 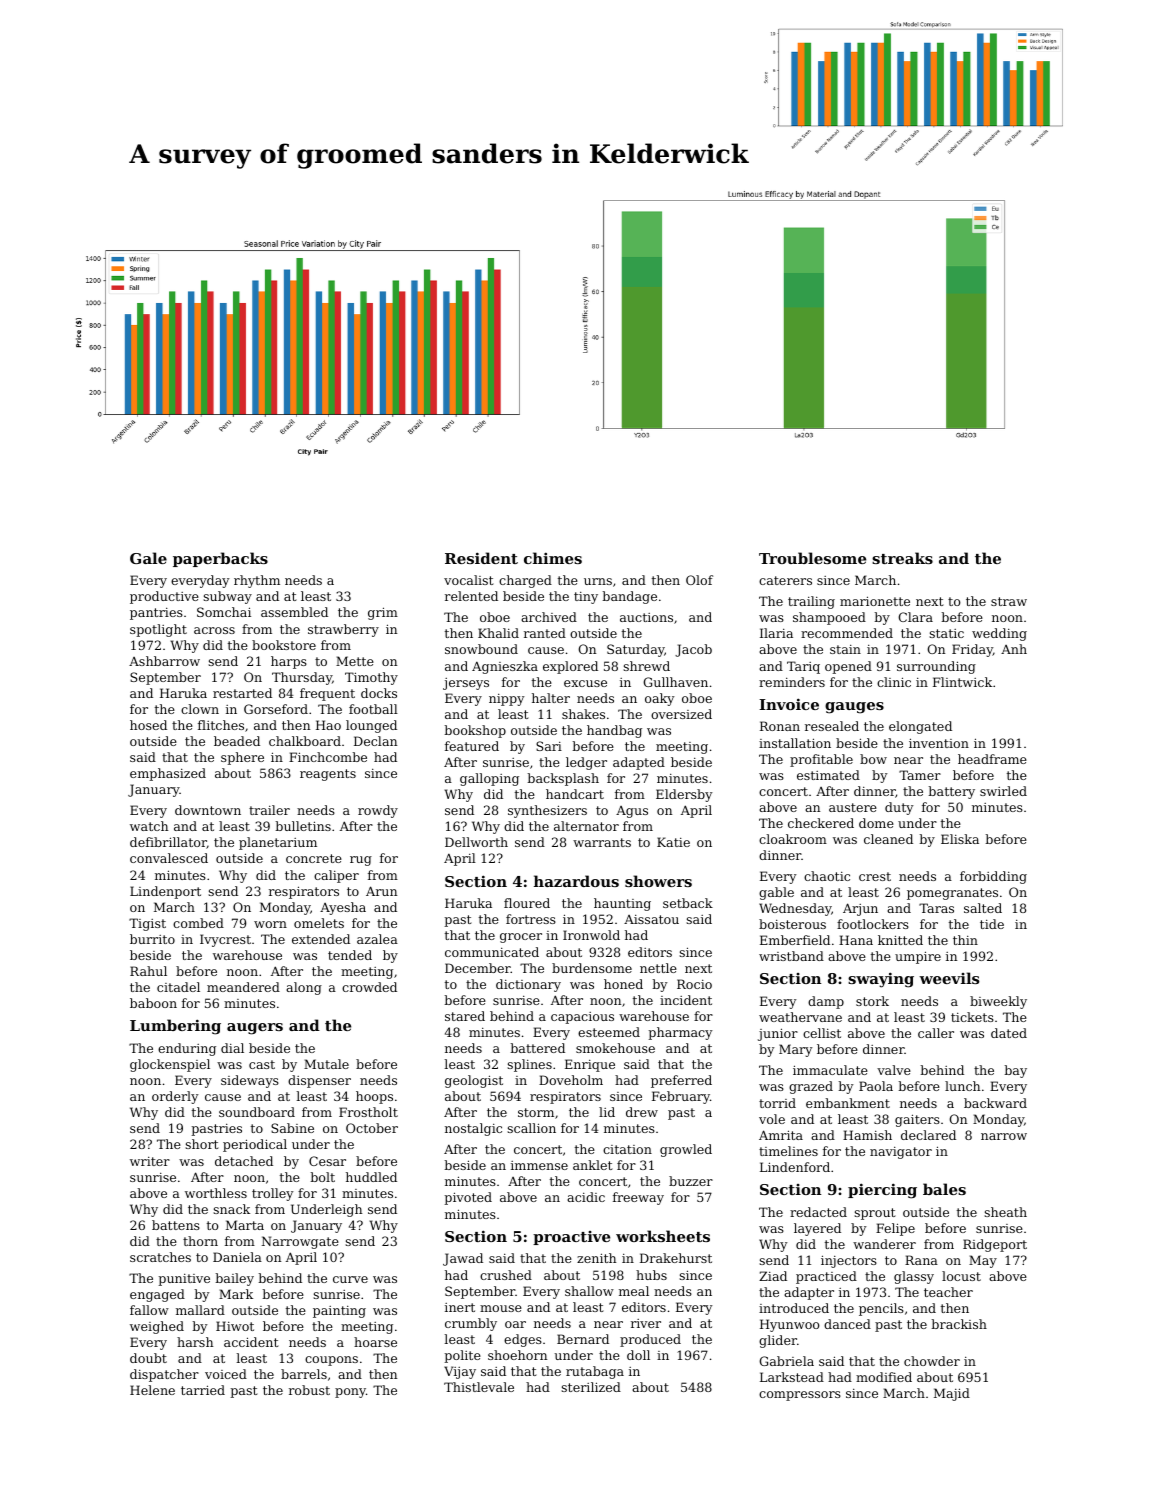 What do you see at coordinates (326, 1064) in the document?
I see `Mutale` at bounding box center [326, 1064].
